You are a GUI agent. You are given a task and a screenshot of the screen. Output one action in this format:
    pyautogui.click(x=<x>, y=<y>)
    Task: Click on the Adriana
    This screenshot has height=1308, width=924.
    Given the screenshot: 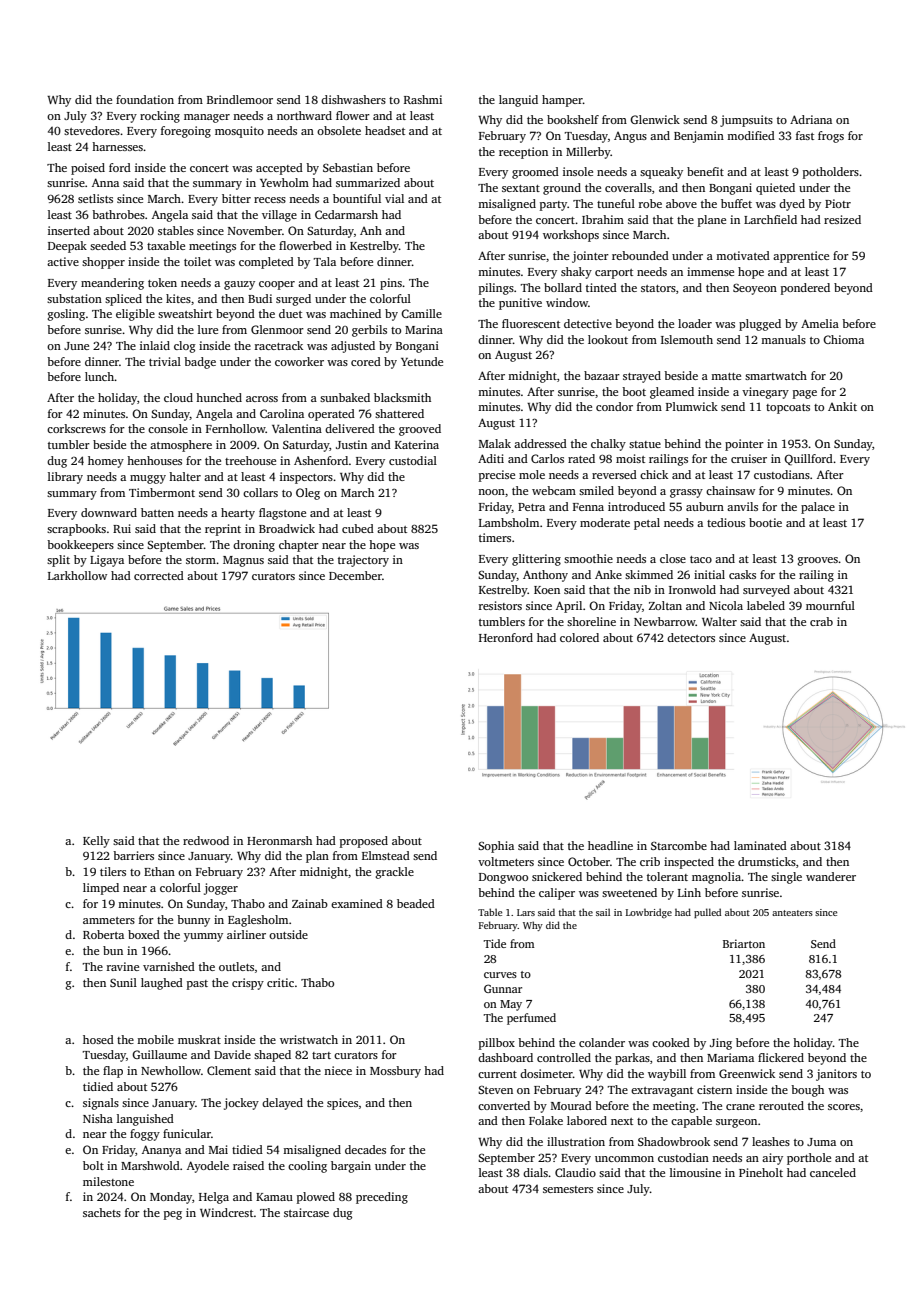 What is the action you would take?
    pyautogui.click(x=811, y=119)
